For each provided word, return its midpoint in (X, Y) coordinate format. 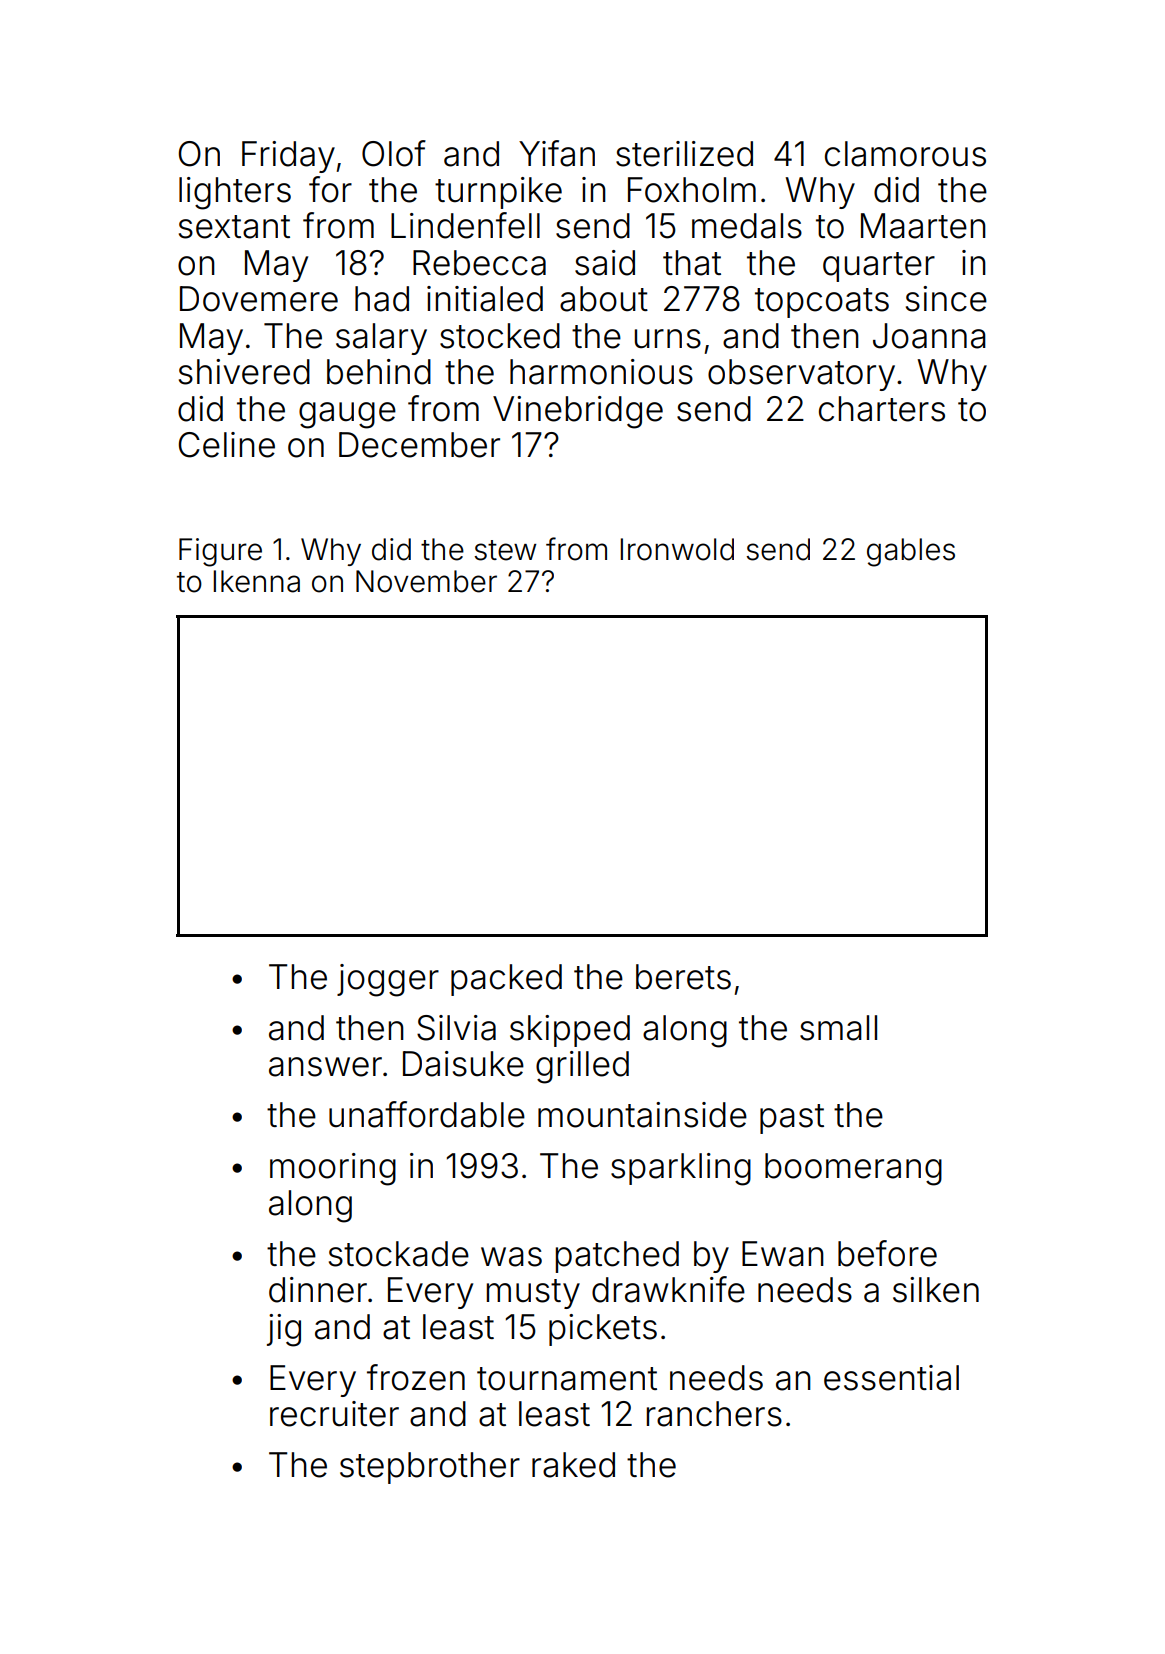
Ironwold (677, 549)
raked (573, 1465)
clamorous (905, 154)
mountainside (642, 1115)
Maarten (923, 226)
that (692, 263)
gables (911, 552)
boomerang (853, 1169)
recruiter (334, 1414)
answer (325, 1067)
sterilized (684, 154)
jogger (388, 980)
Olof (394, 153)
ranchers (714, 1414)
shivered (244, 372)
